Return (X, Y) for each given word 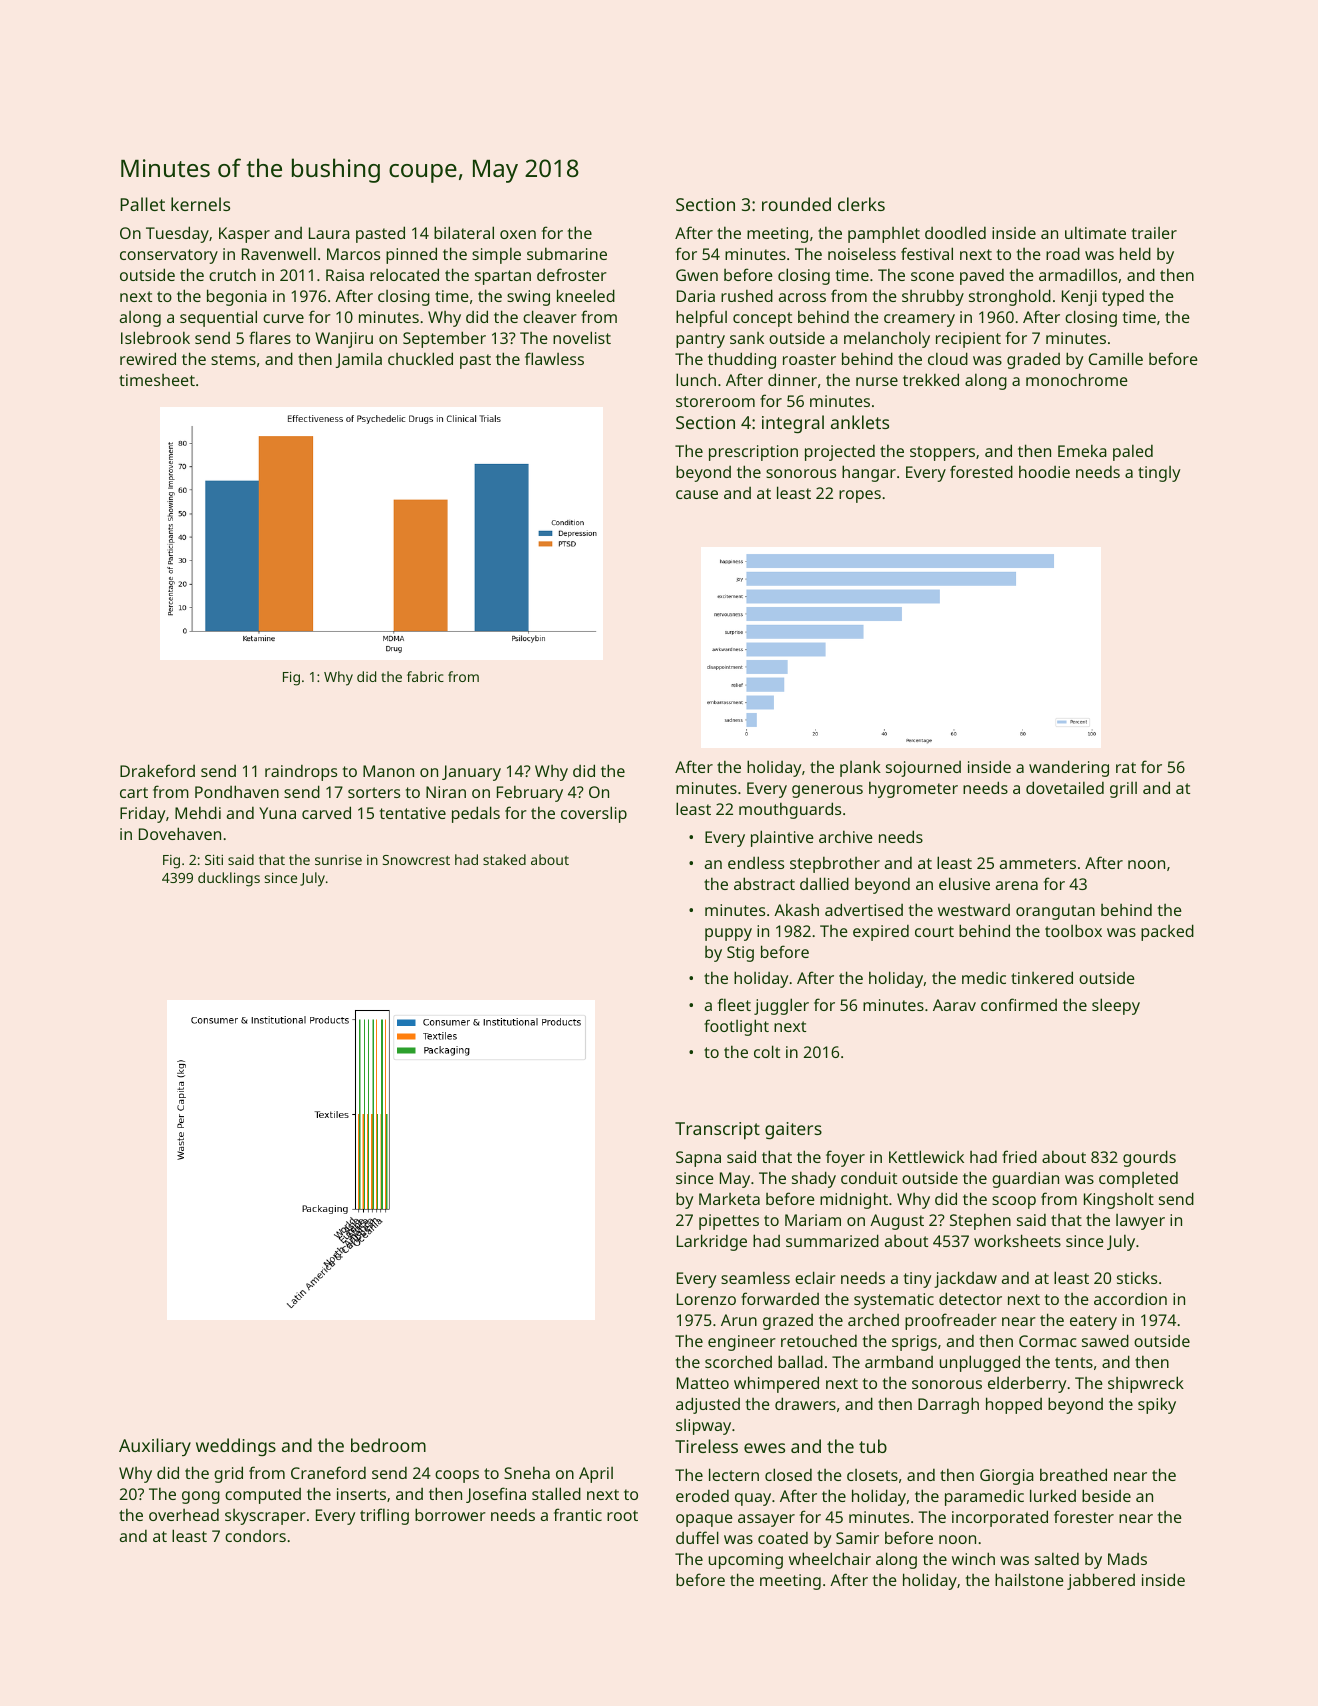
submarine (567, 253)
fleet (734, 1004)
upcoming (746, 1561)
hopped (1014, 1405)
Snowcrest (416, 860)
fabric (425, 676)
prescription (753, 453)
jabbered (1101, 1581)
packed (1167, 932)
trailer (1154, 233)
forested (981, 471)
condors (255, 1536)
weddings (236, 1447)
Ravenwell (279, 253)
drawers (805, 1403)
